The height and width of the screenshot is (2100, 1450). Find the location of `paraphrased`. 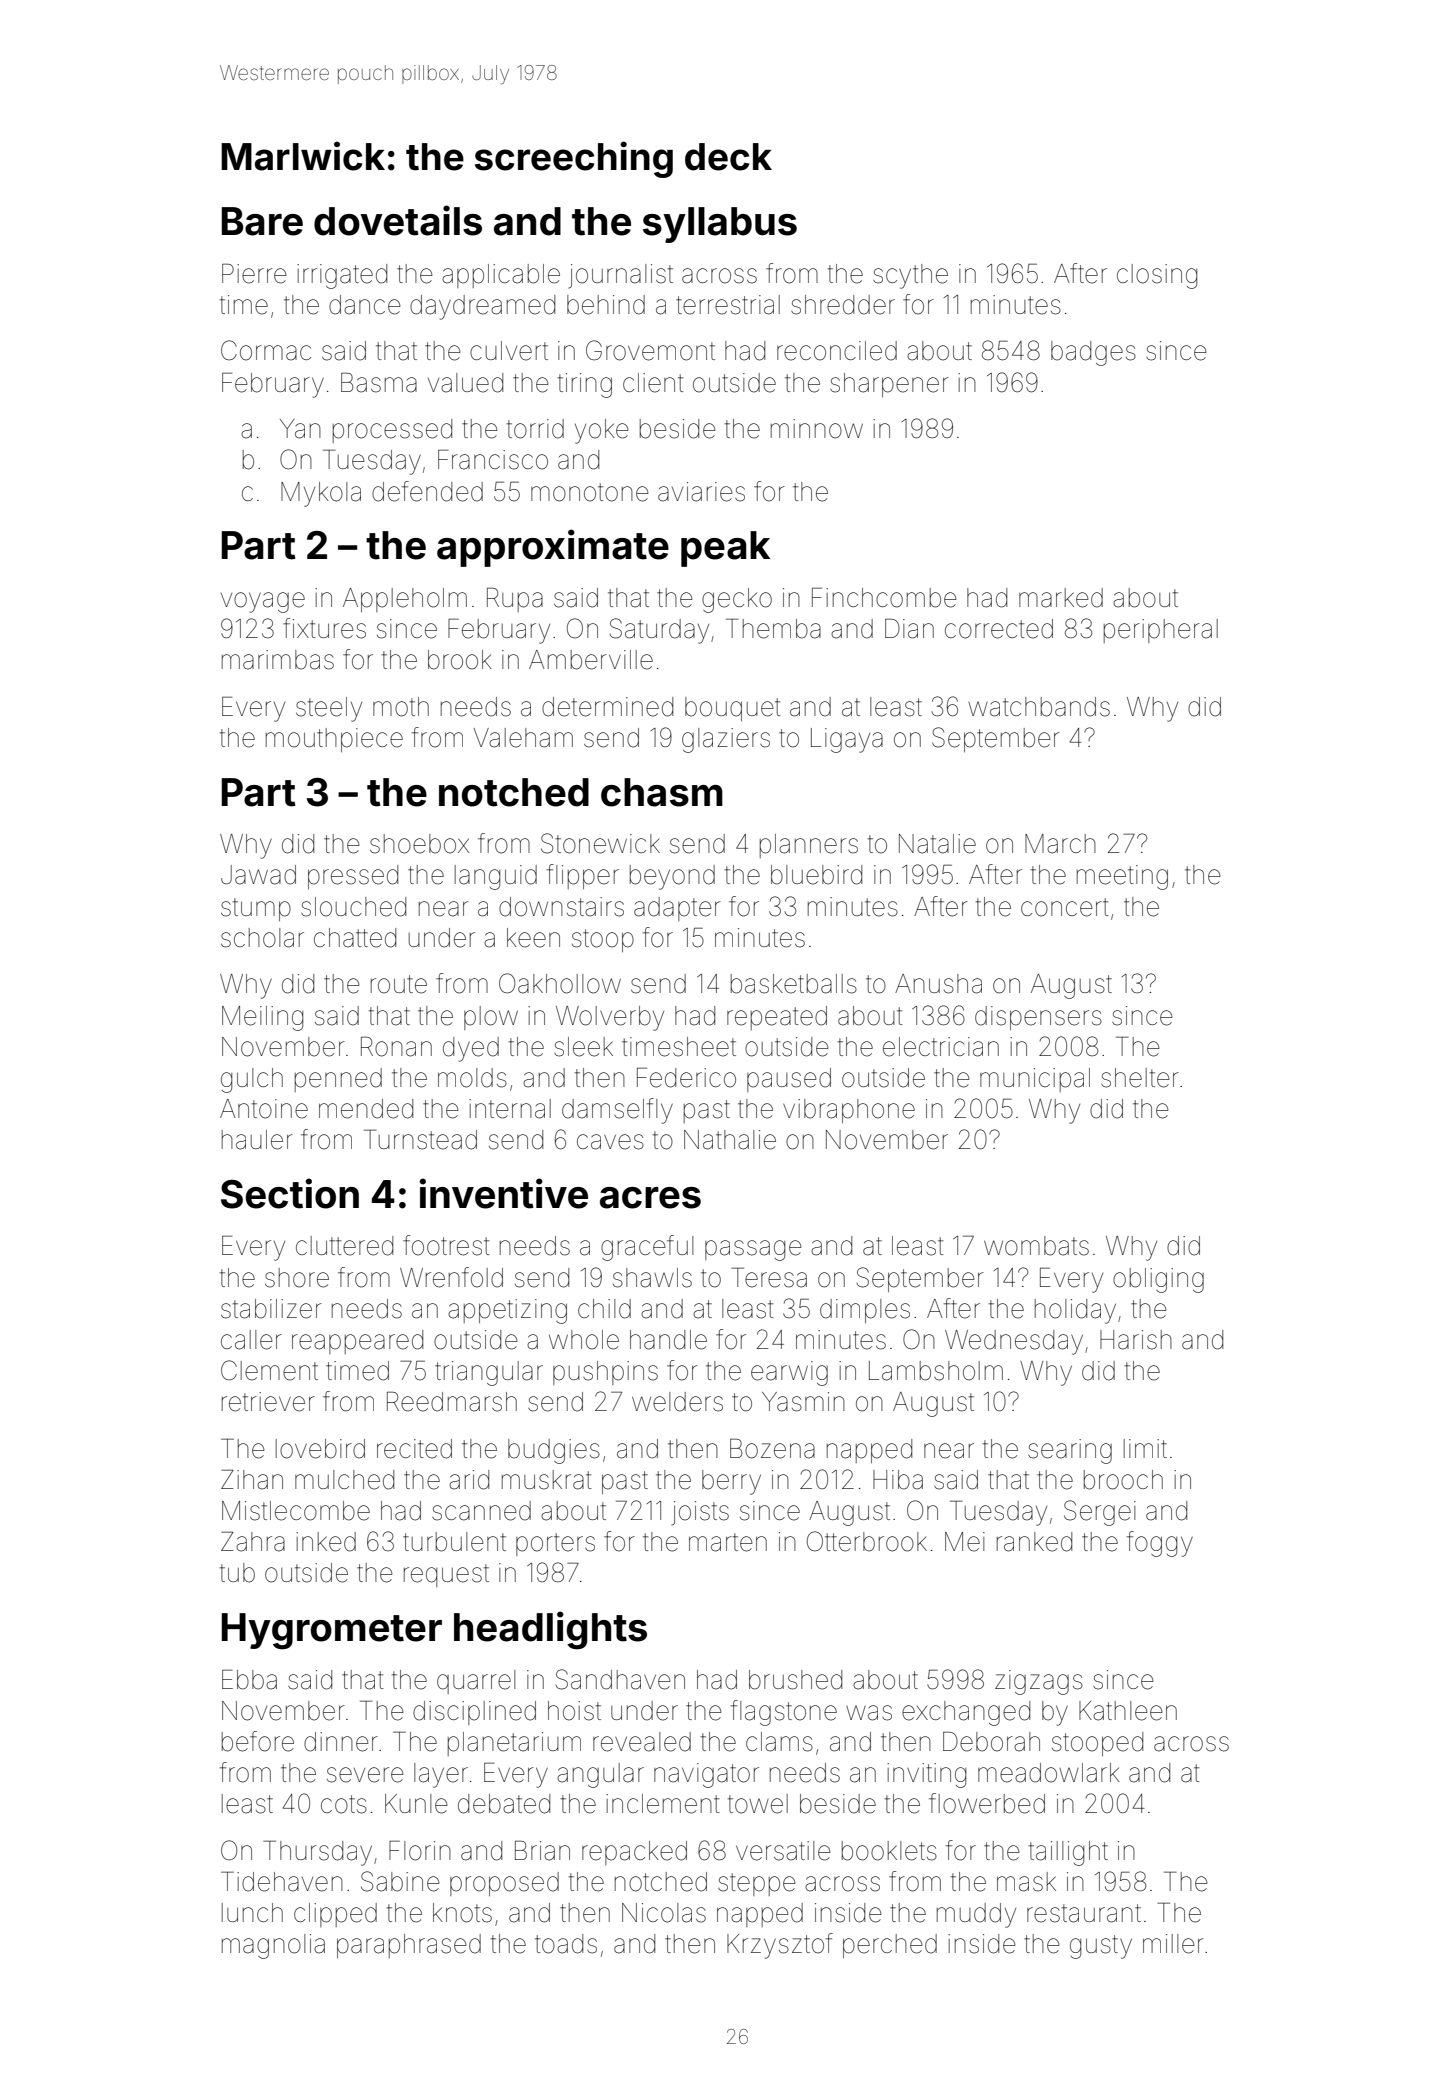

paraphrased is located at coordinates (409, 1946).
